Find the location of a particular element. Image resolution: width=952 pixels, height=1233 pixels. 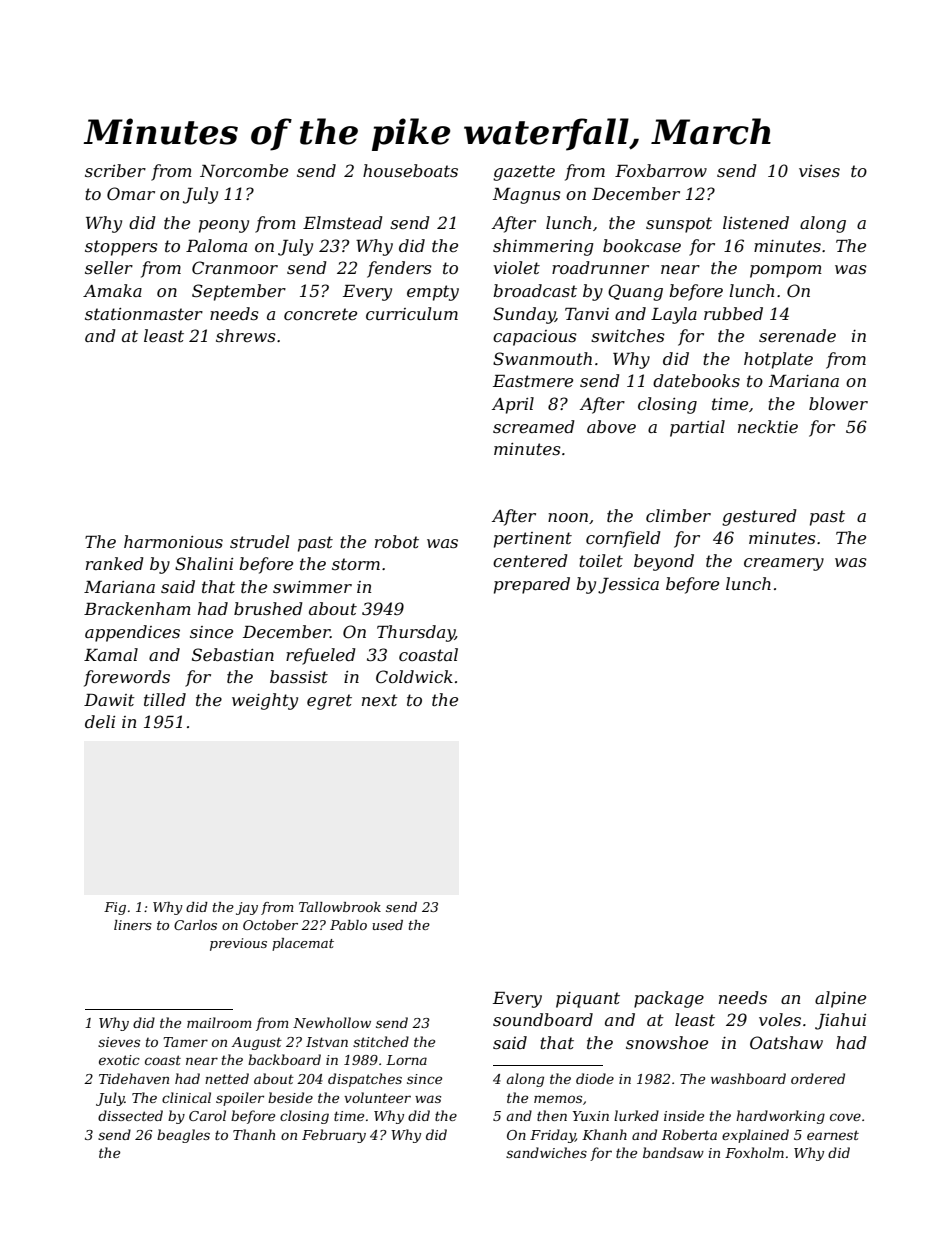

beagles is located at coordinates (183, 1136).
